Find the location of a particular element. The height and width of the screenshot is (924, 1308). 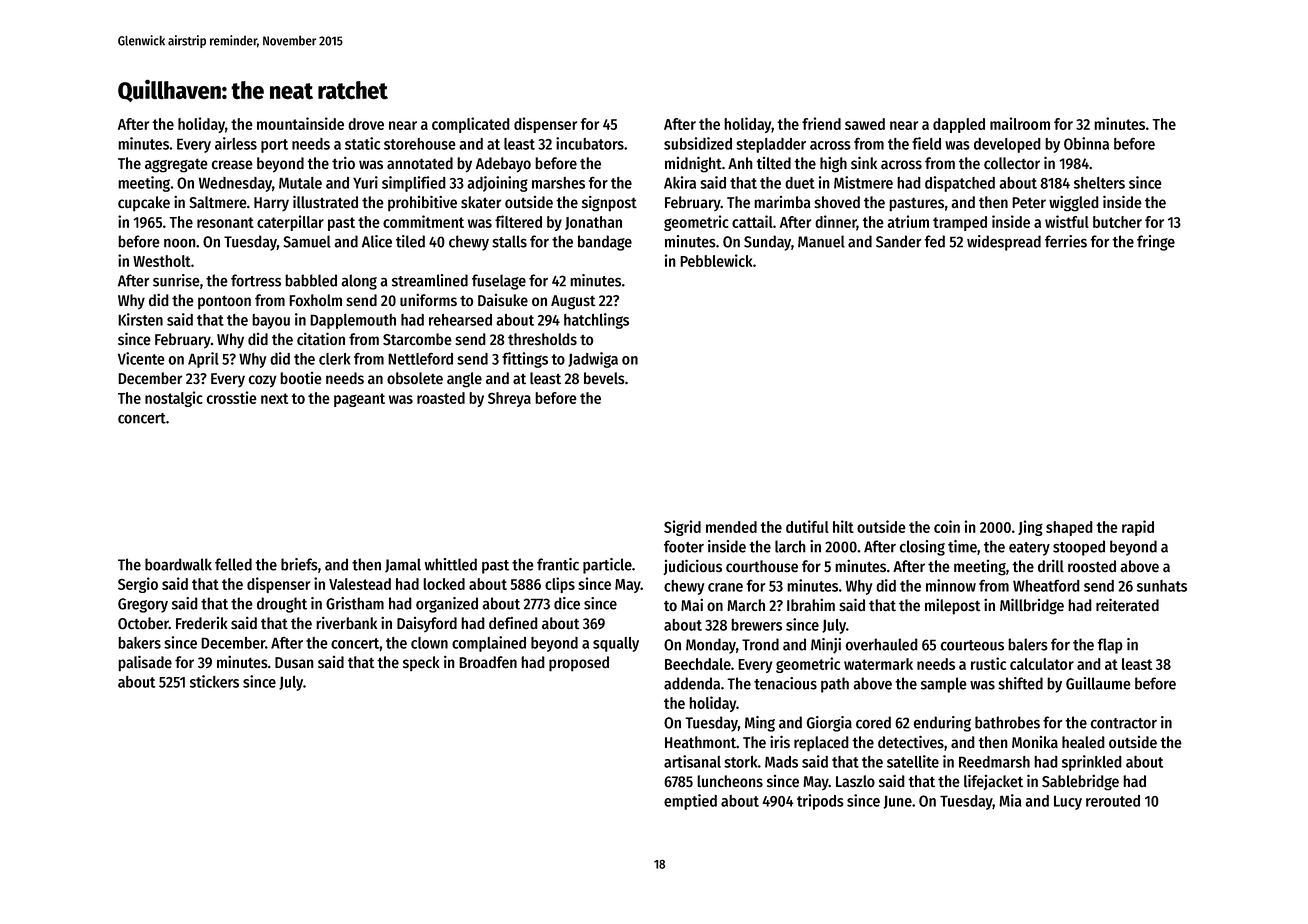

Shreya is located at coordinates (509, 399).
